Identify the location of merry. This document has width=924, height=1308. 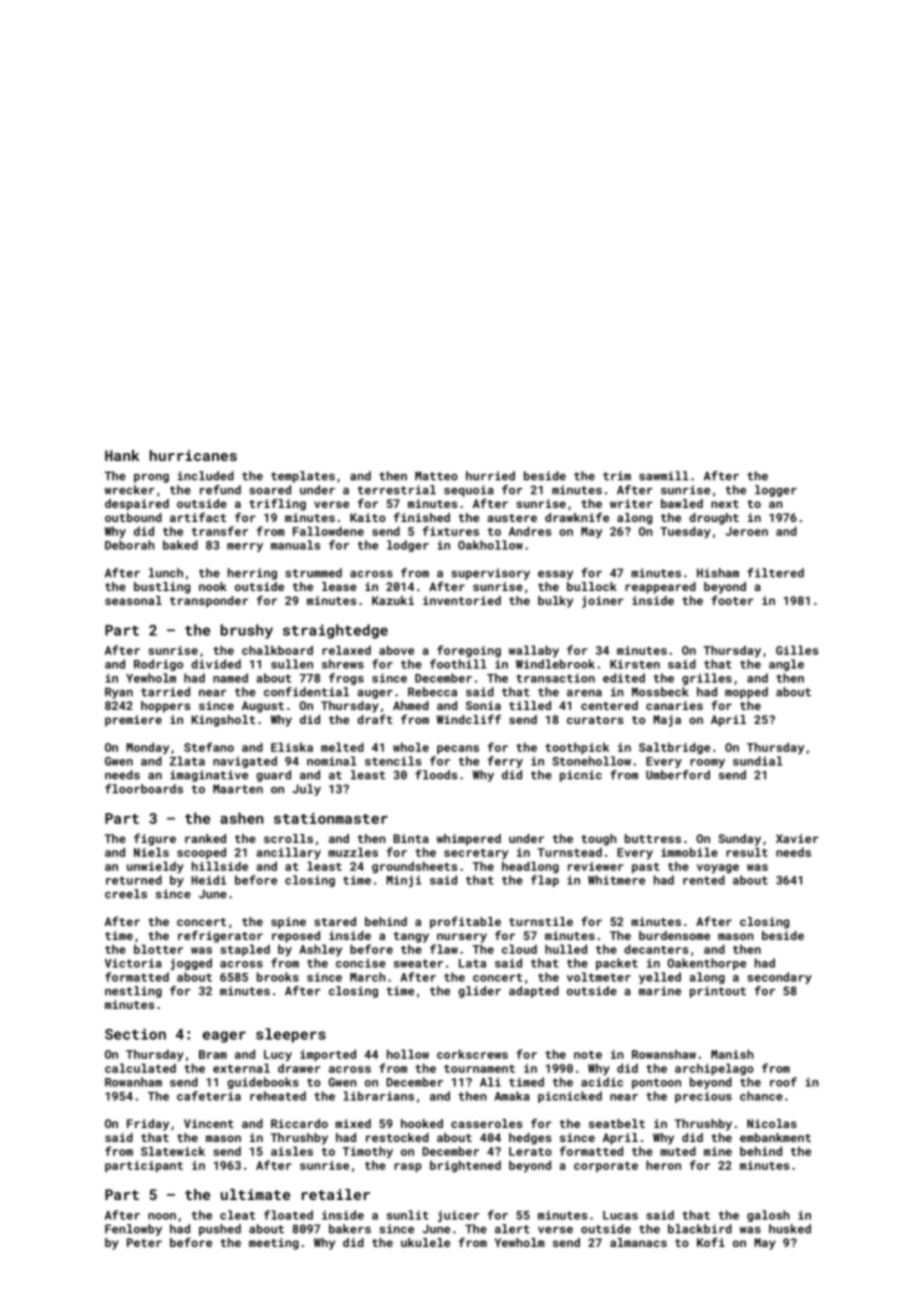
(245, 547).
